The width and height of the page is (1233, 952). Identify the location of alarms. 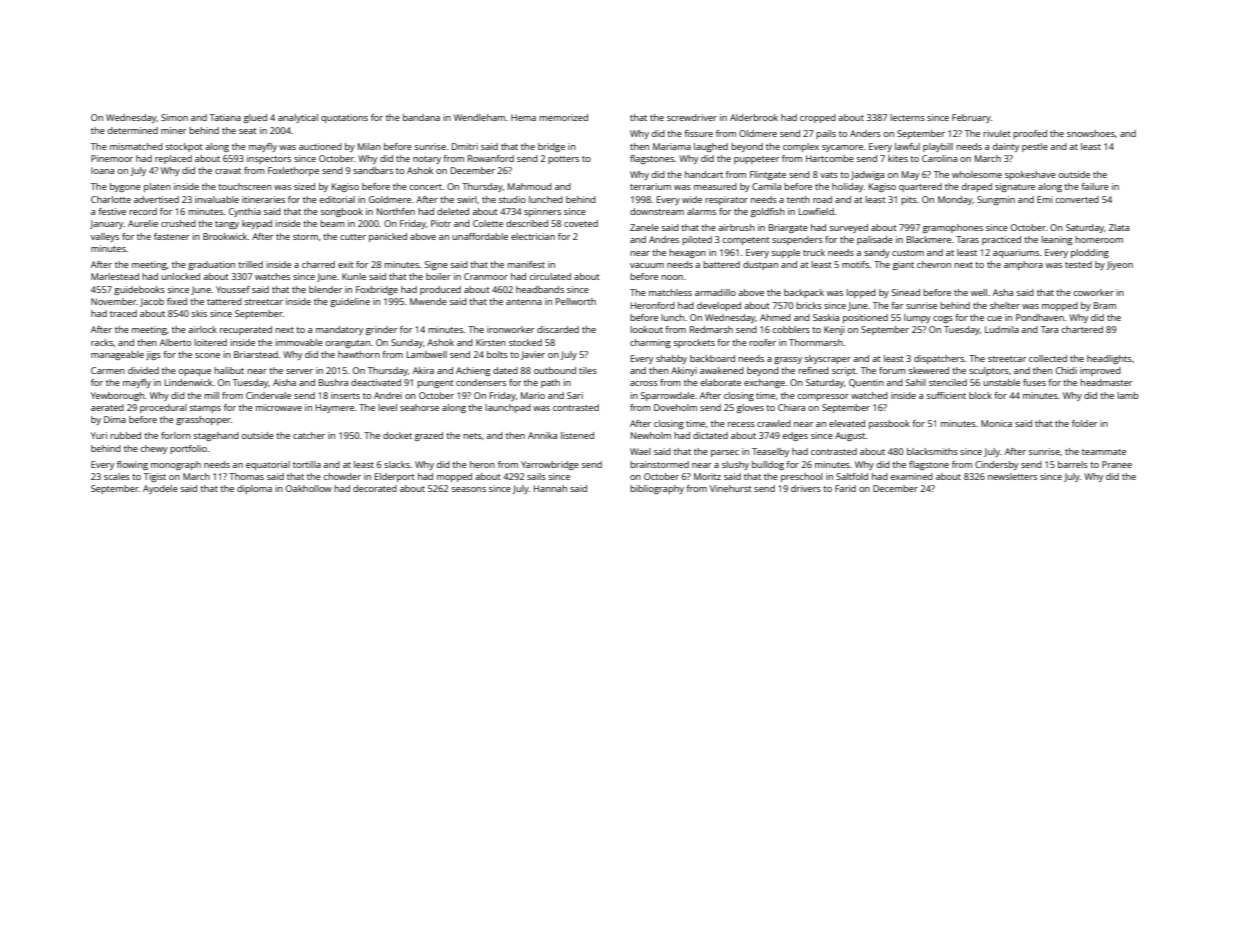
(701, 211).
